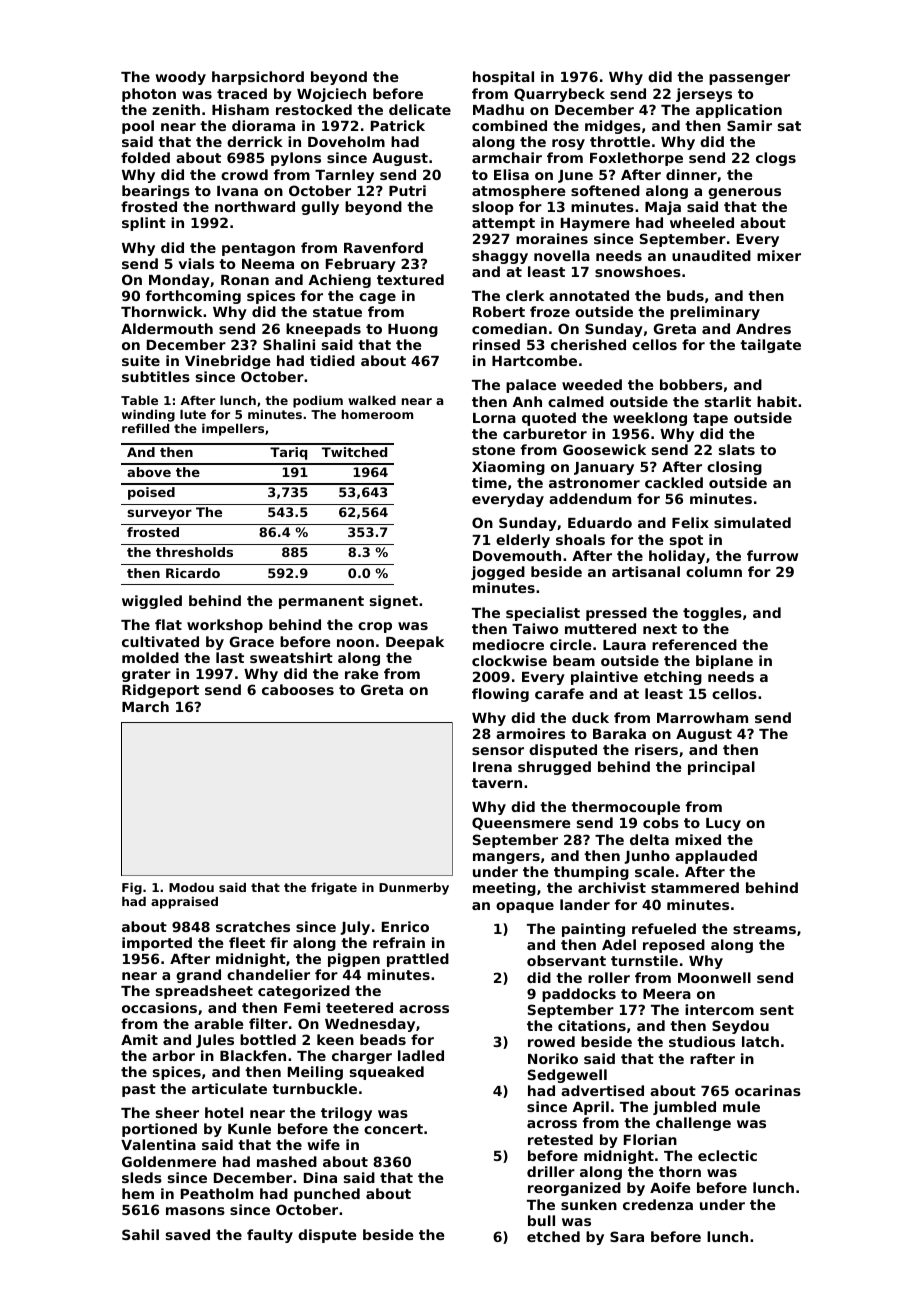  Describe the element at coordinates (721, 768) in the screenshot. I see `principal` at that location.
